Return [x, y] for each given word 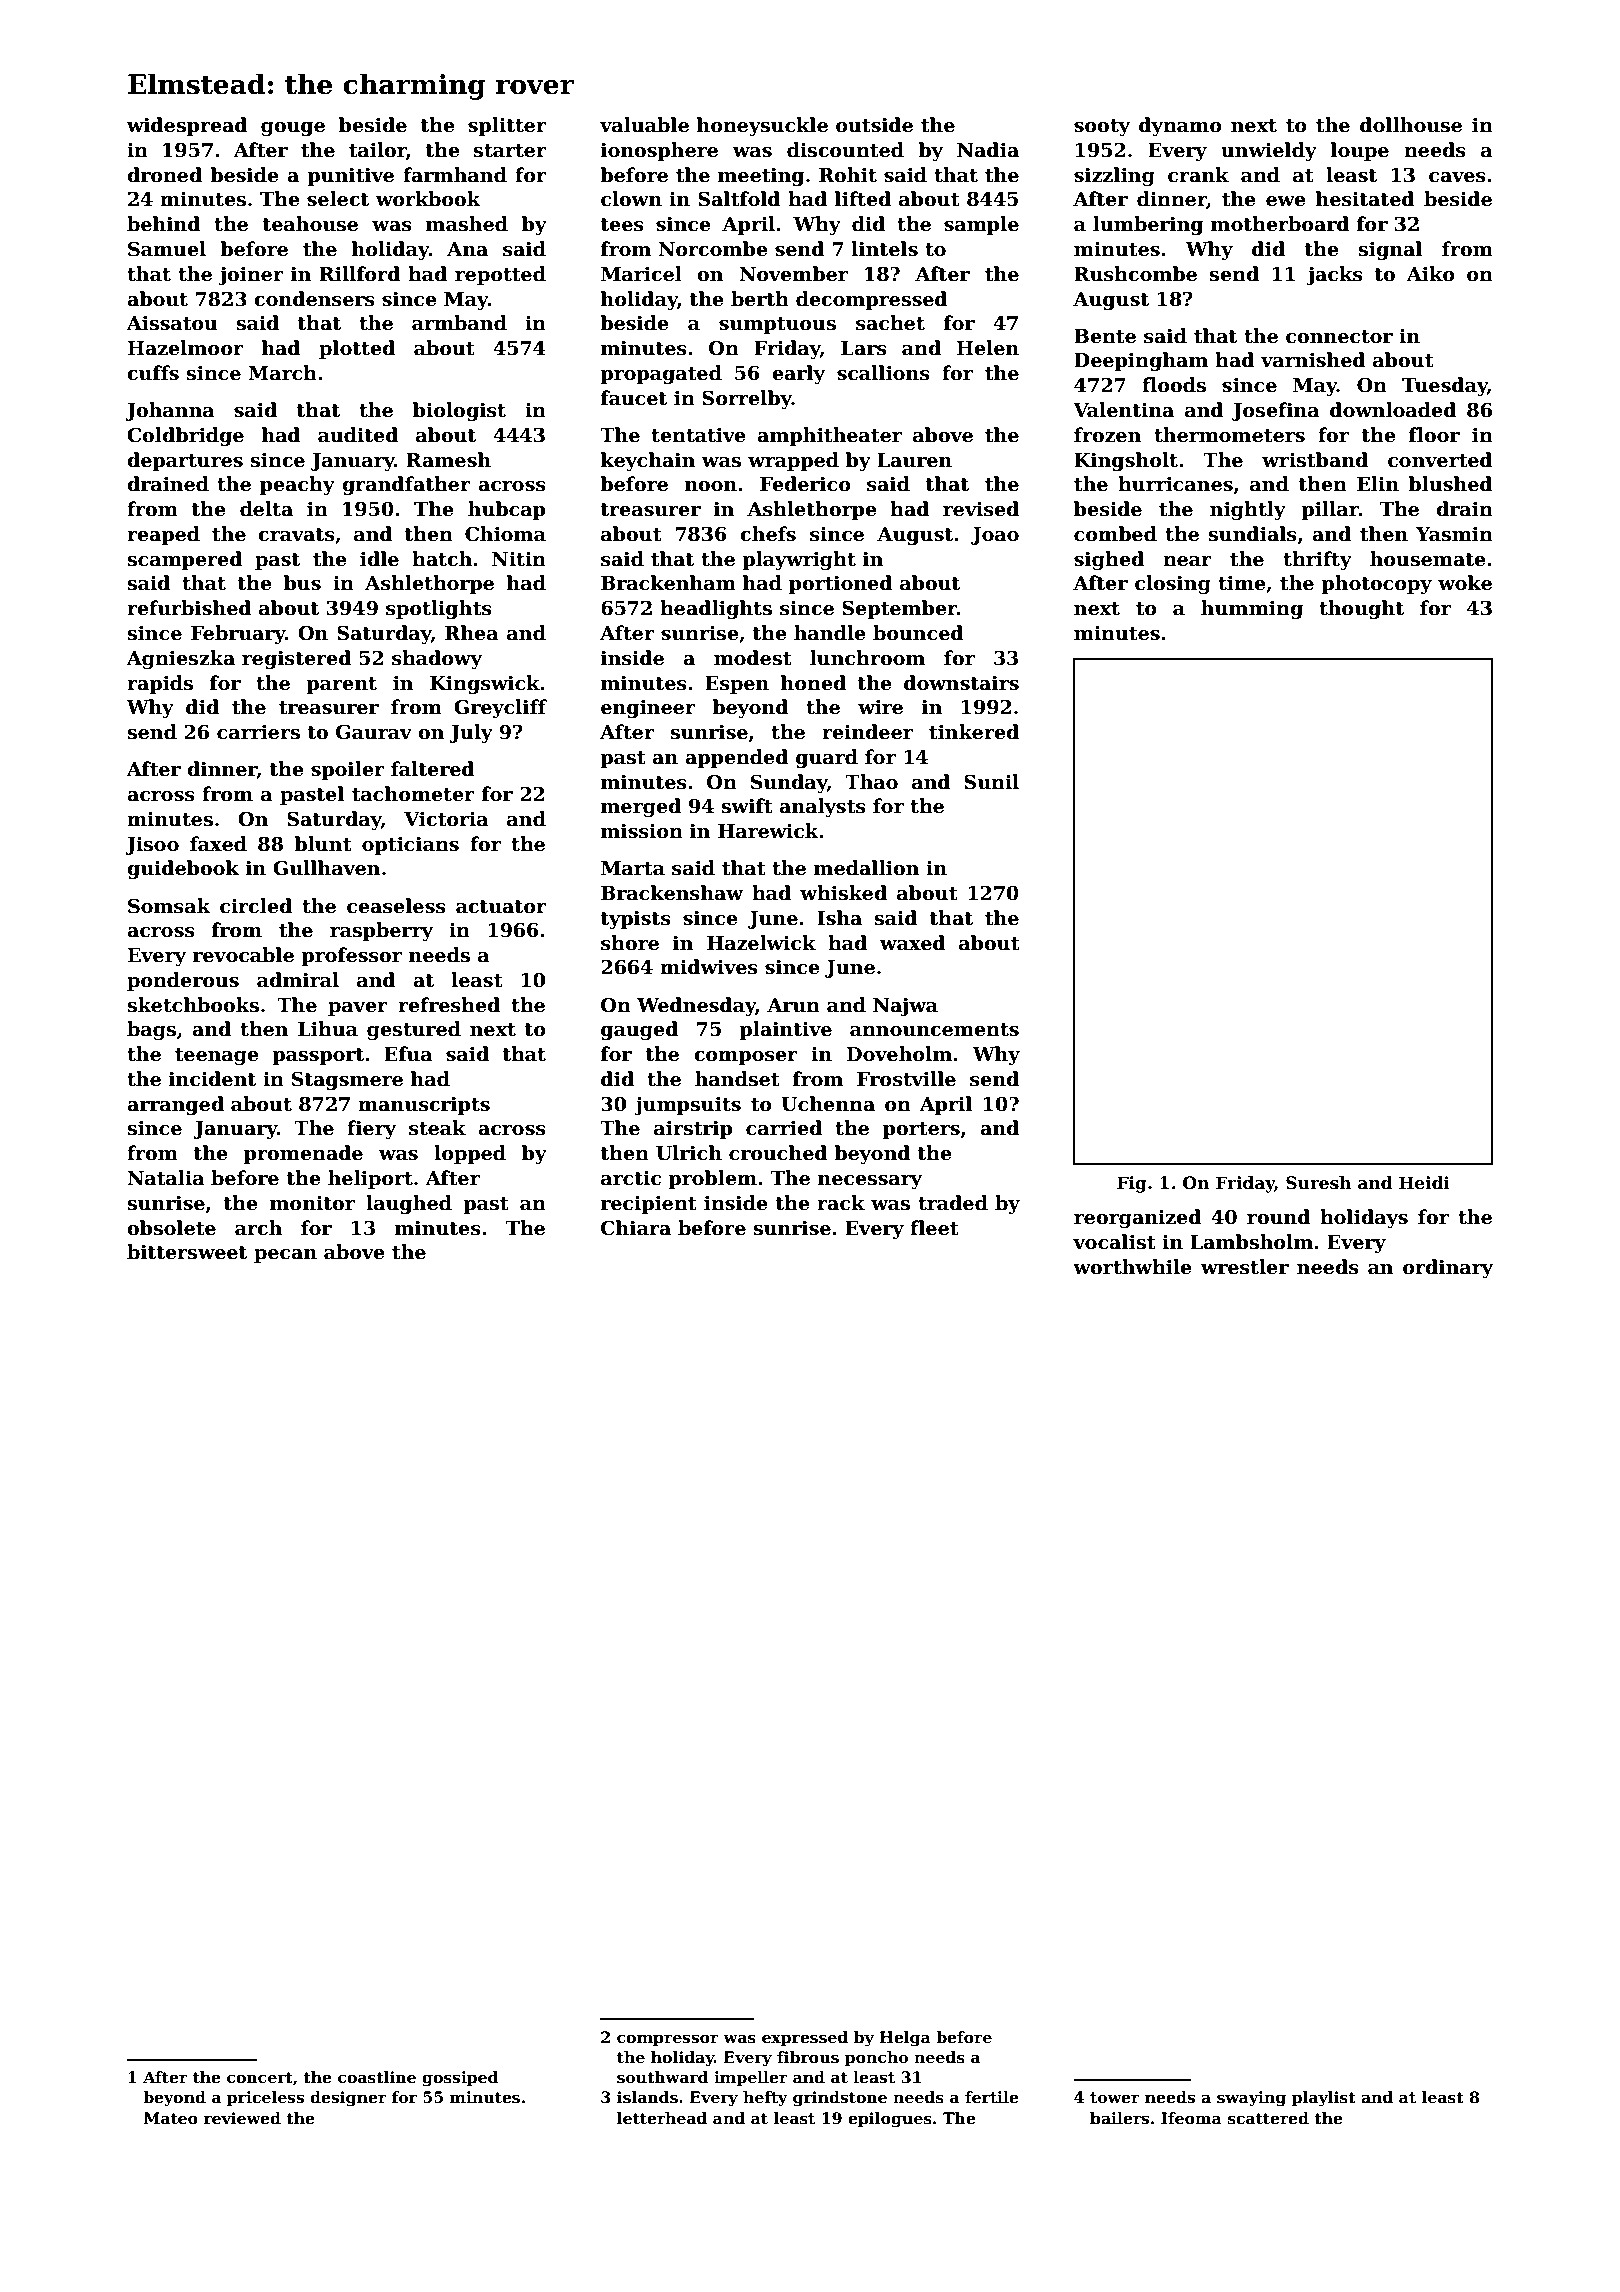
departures [185, 461]
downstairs [961, 683]
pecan [285, 1256]
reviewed [242, 2118]
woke [1465, 583]
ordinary [1448, 1268]
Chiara [636, 1228]
